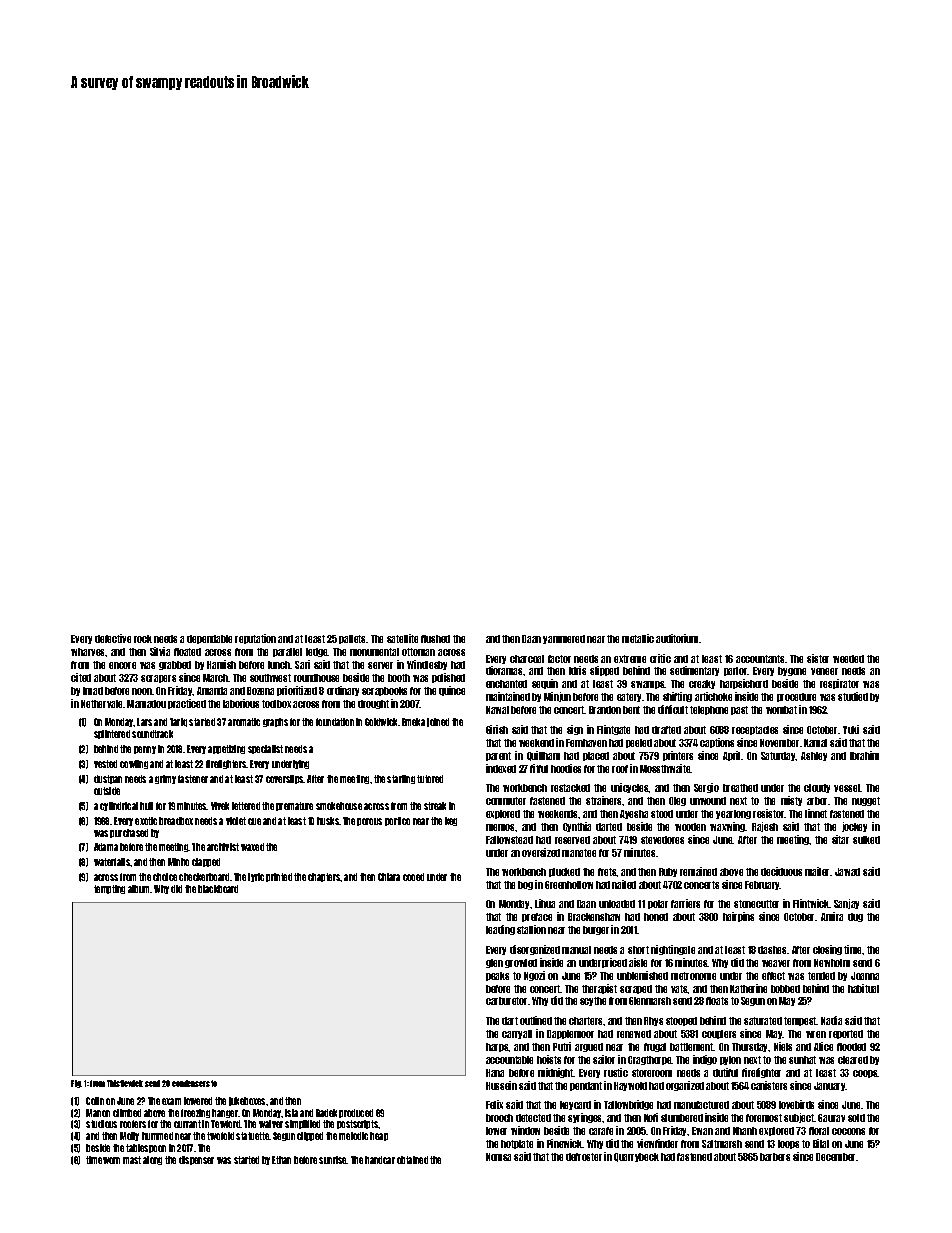 The image size is (952, 1233). What do you see at coordinates (856, 1118) in the image?
I see `sold` at bounding box center [856, 1118].
